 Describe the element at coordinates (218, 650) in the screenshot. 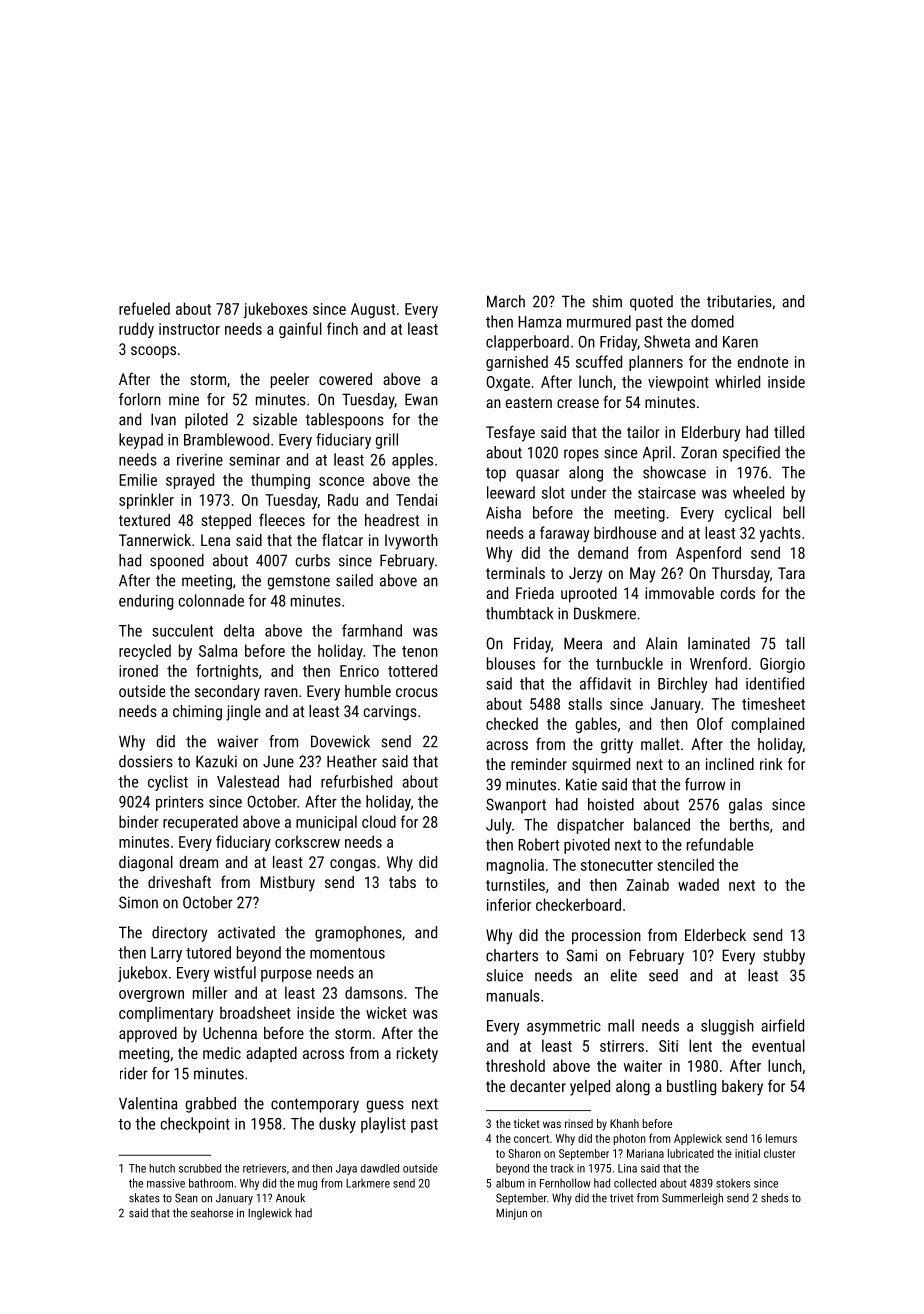

I see `Salma` at that location.
